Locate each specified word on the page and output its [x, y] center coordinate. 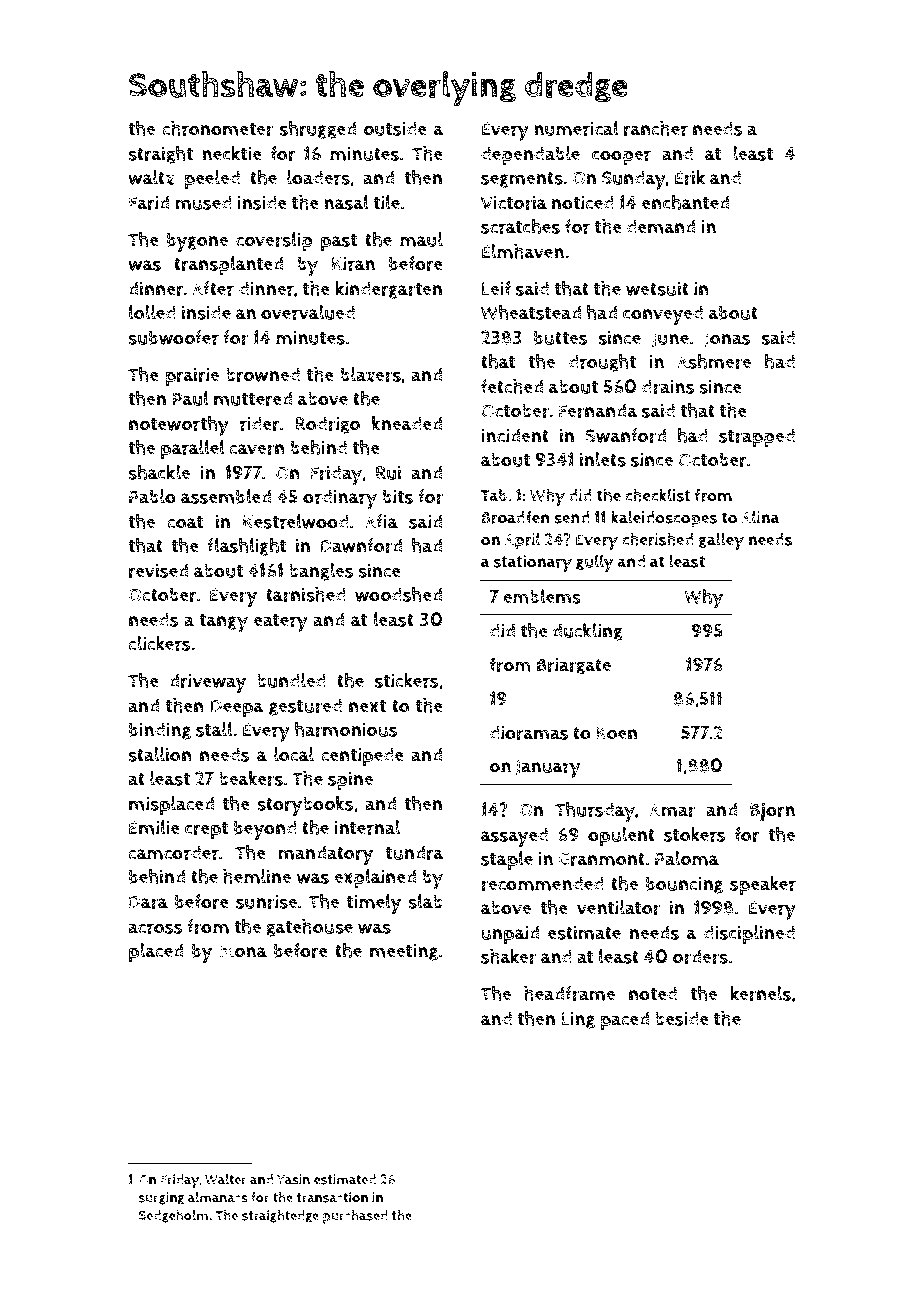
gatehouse [309, 928]
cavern [257, 449]
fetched [512, 386]
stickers [407, 680]
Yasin [293, 1179]
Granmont [601, 859]
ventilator [618, 907]
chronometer [217, 128]
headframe [569, 993]
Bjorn [772, 812]
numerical [576, 128]
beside [682, 1018]
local [294, 754]
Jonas [727, 339]
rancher [656, 128]
